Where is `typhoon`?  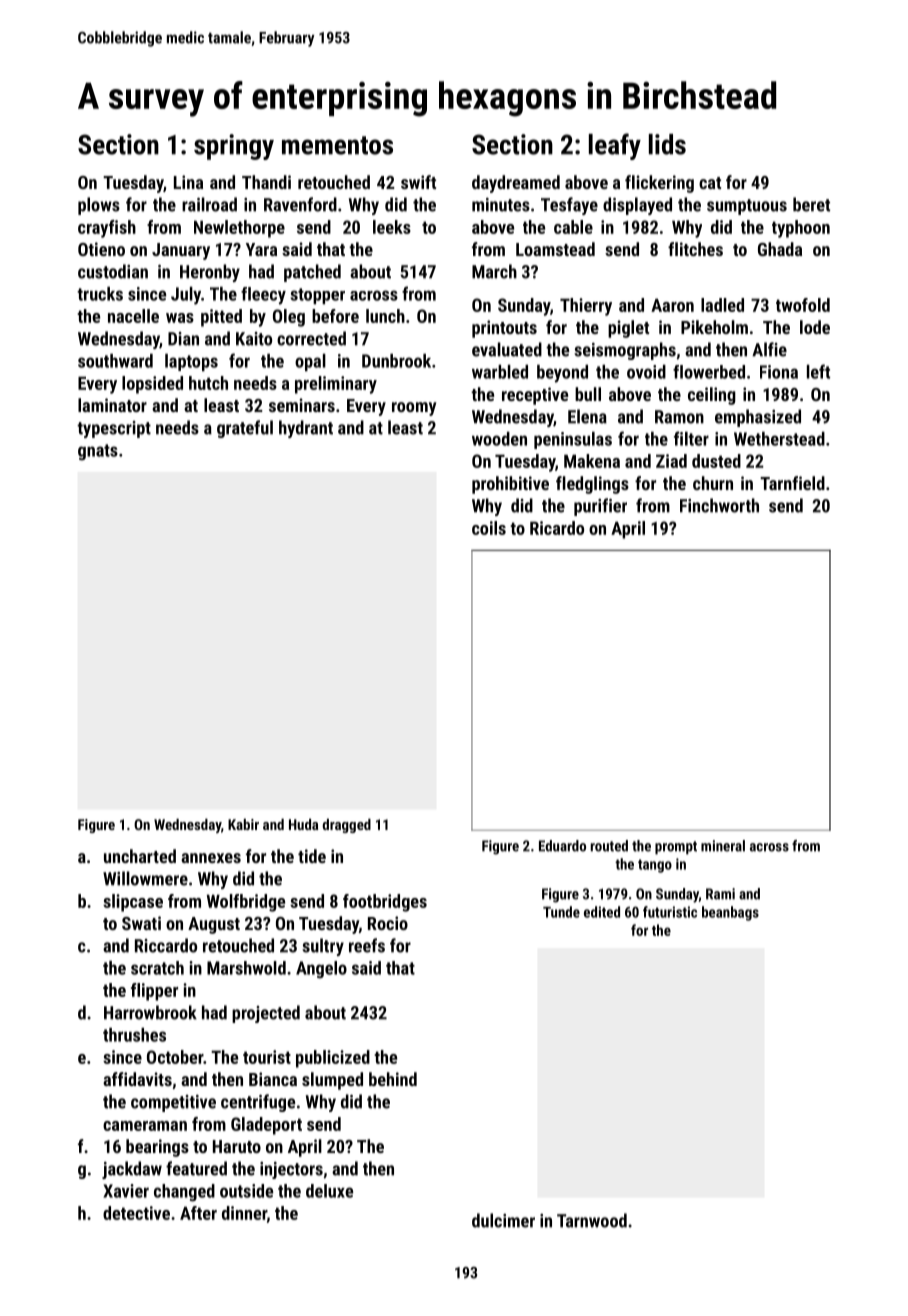
typhoon is located at coordinates (801, 229).
